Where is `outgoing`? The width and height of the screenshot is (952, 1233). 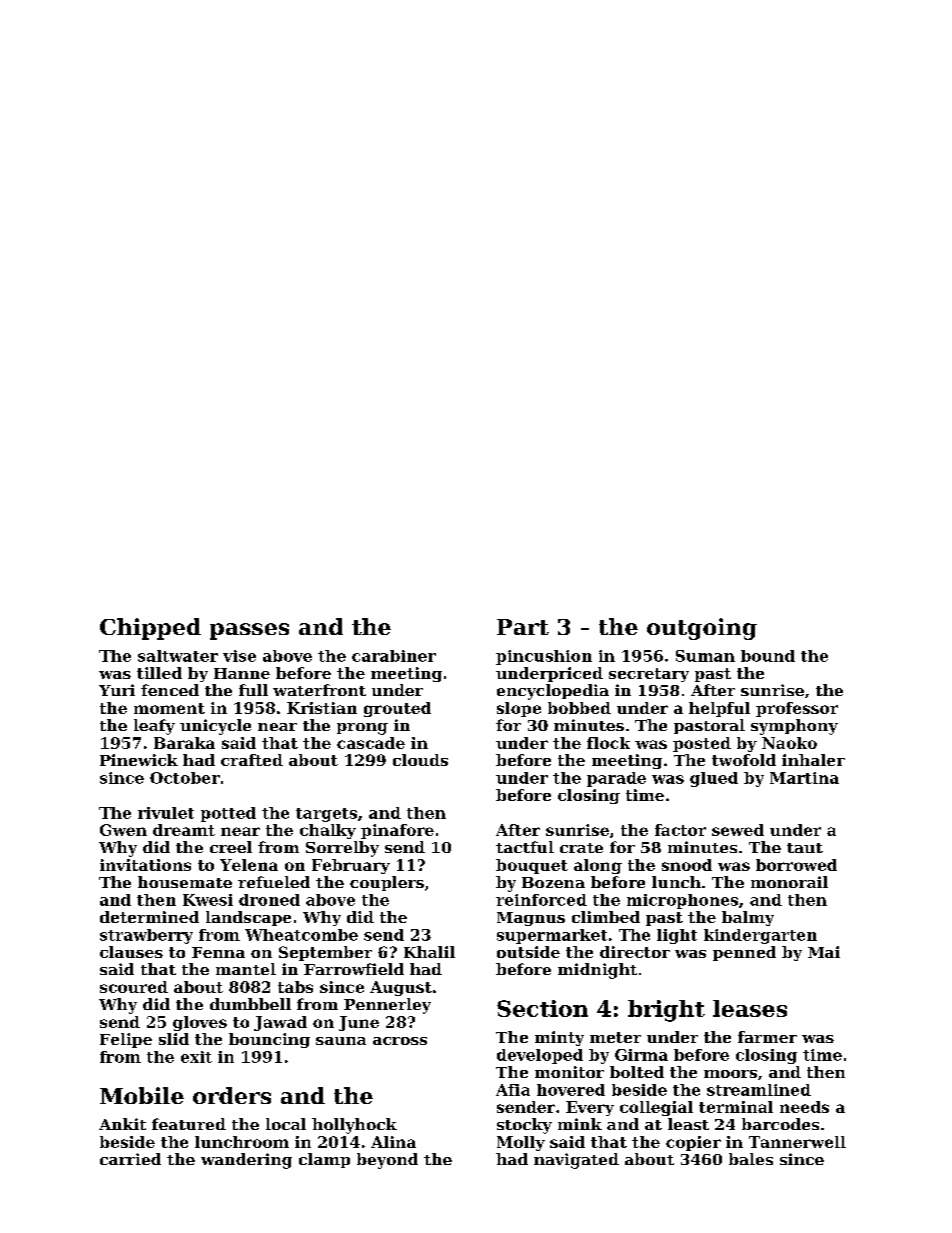 outgoing is located at coordinates (702, 629).
